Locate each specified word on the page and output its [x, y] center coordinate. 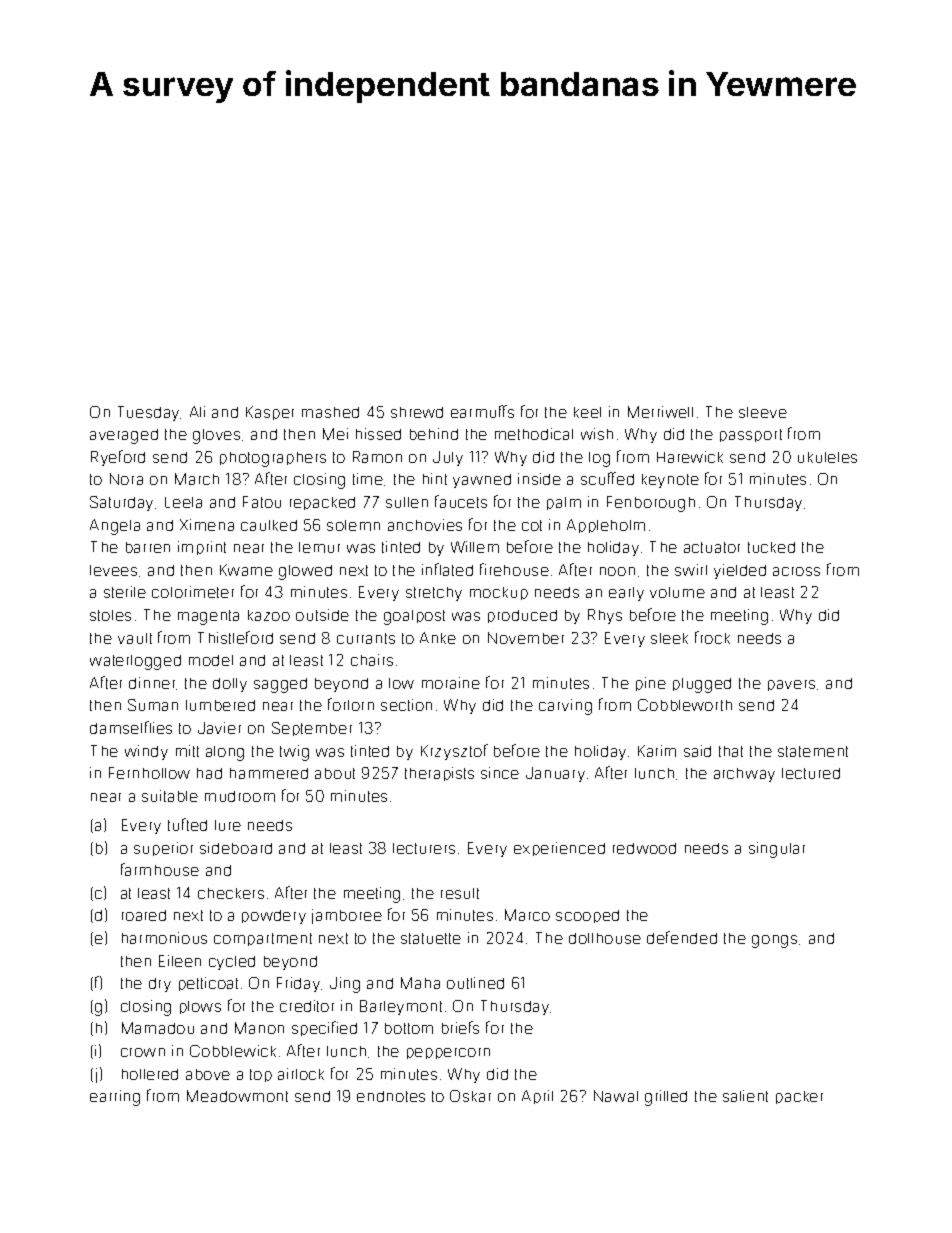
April [537, 1097]
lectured [811, 773]
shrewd [417, 412]
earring [115, 1098]
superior [163, 849]
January [555, 774]
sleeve [763, 412]
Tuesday [148, 413]
